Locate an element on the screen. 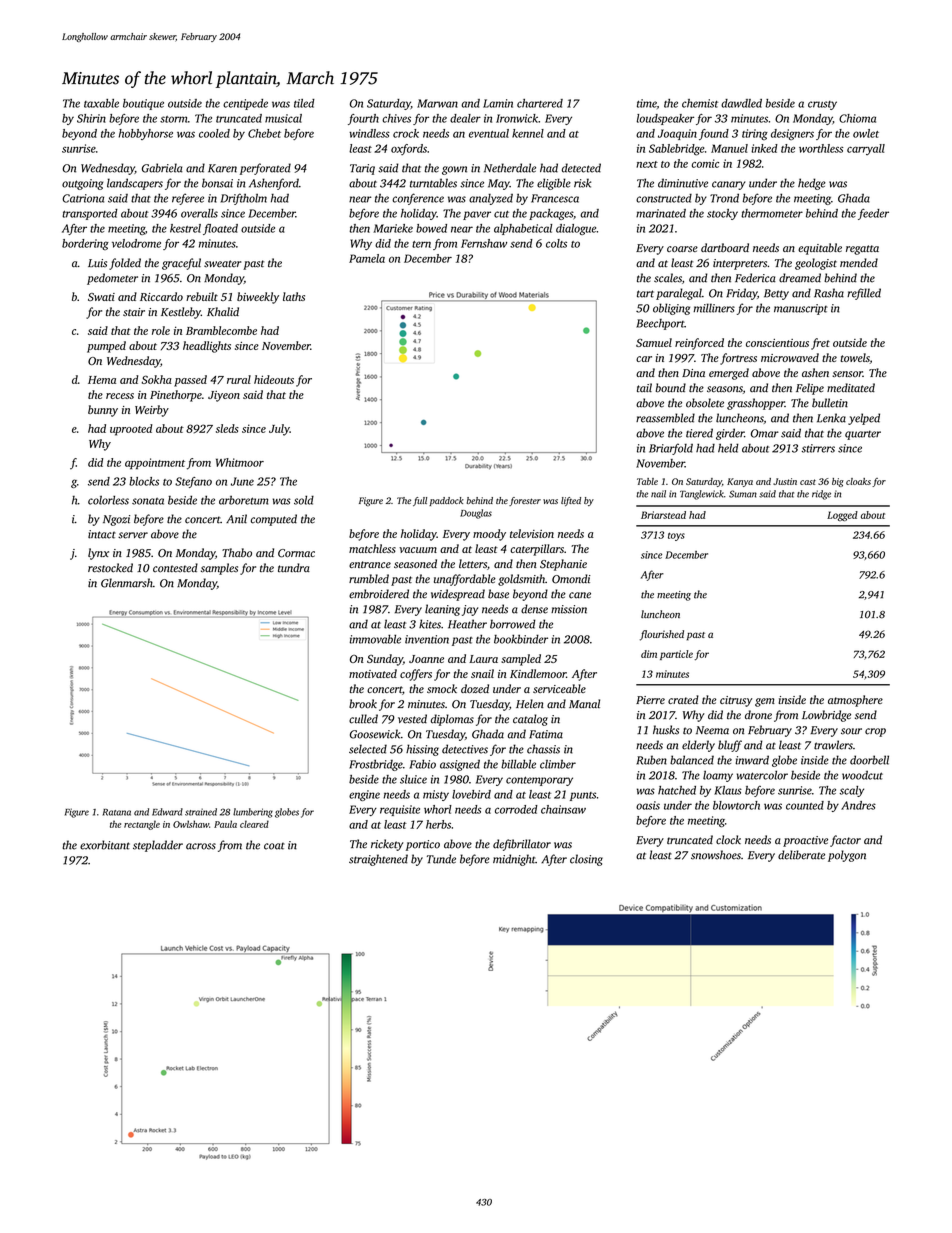 The width and height of the screenshot is (952, 1233). tiled is located at coordinates (304, 103).
